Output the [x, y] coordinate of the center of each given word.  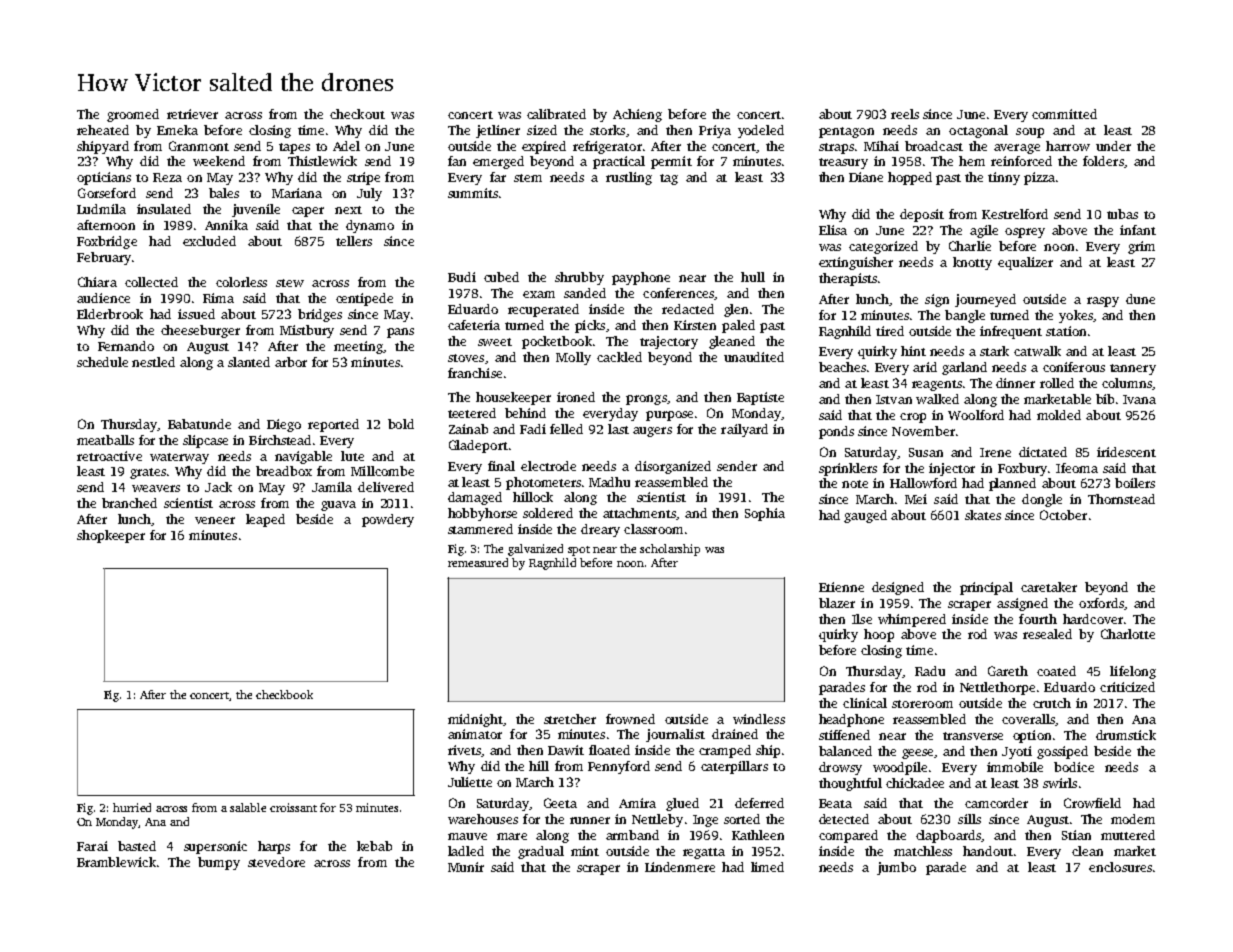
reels [905, 114]
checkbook [284, 694]
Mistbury [307, 331]
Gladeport [478, 446]
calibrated [556, 114]
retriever [192, 114]
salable [248, 807]
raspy [1103, 302]
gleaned [732, 342]
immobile [1015, 767]
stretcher [570, 719]
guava [338, 506]
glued [682, 804]
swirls [1060, 783]
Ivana [1139, 399]
